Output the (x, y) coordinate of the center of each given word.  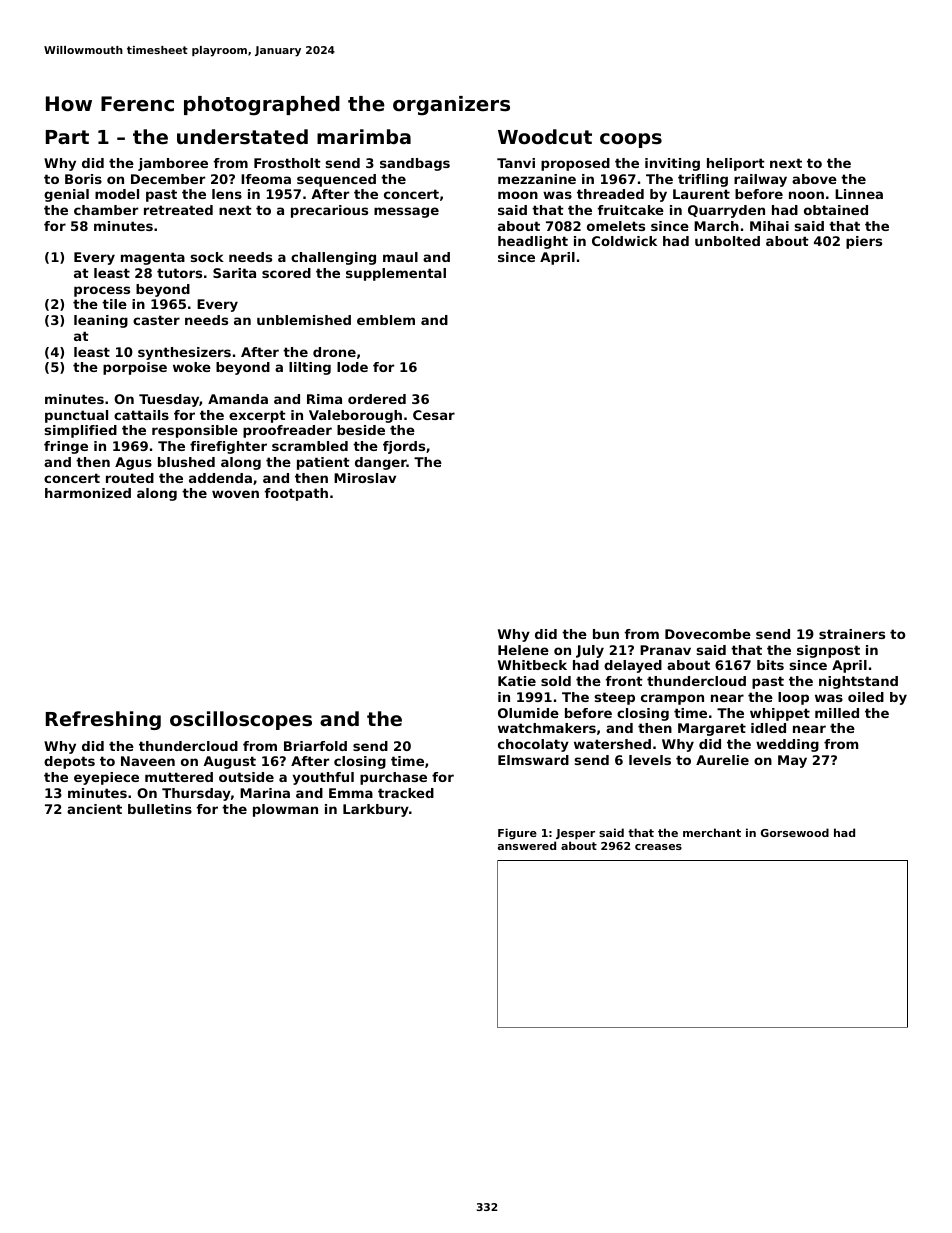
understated (242, 136)
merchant (712, 832)
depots (69, 762)
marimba (364, 136)
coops (631, 140)
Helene (523, 650)
